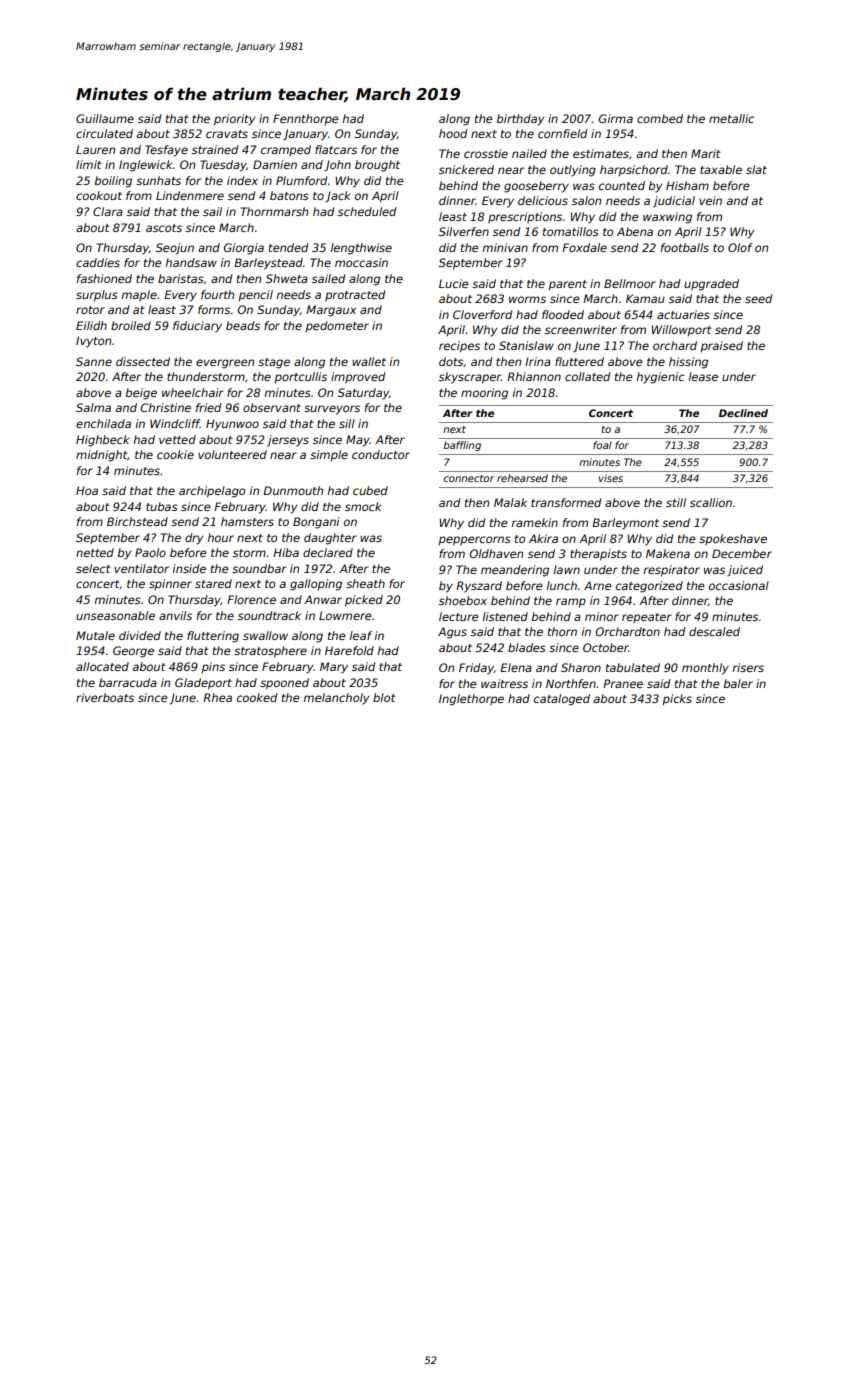 This screenshot has width=849, height=1400. I want to click on pedometer, so click(337, 326).
